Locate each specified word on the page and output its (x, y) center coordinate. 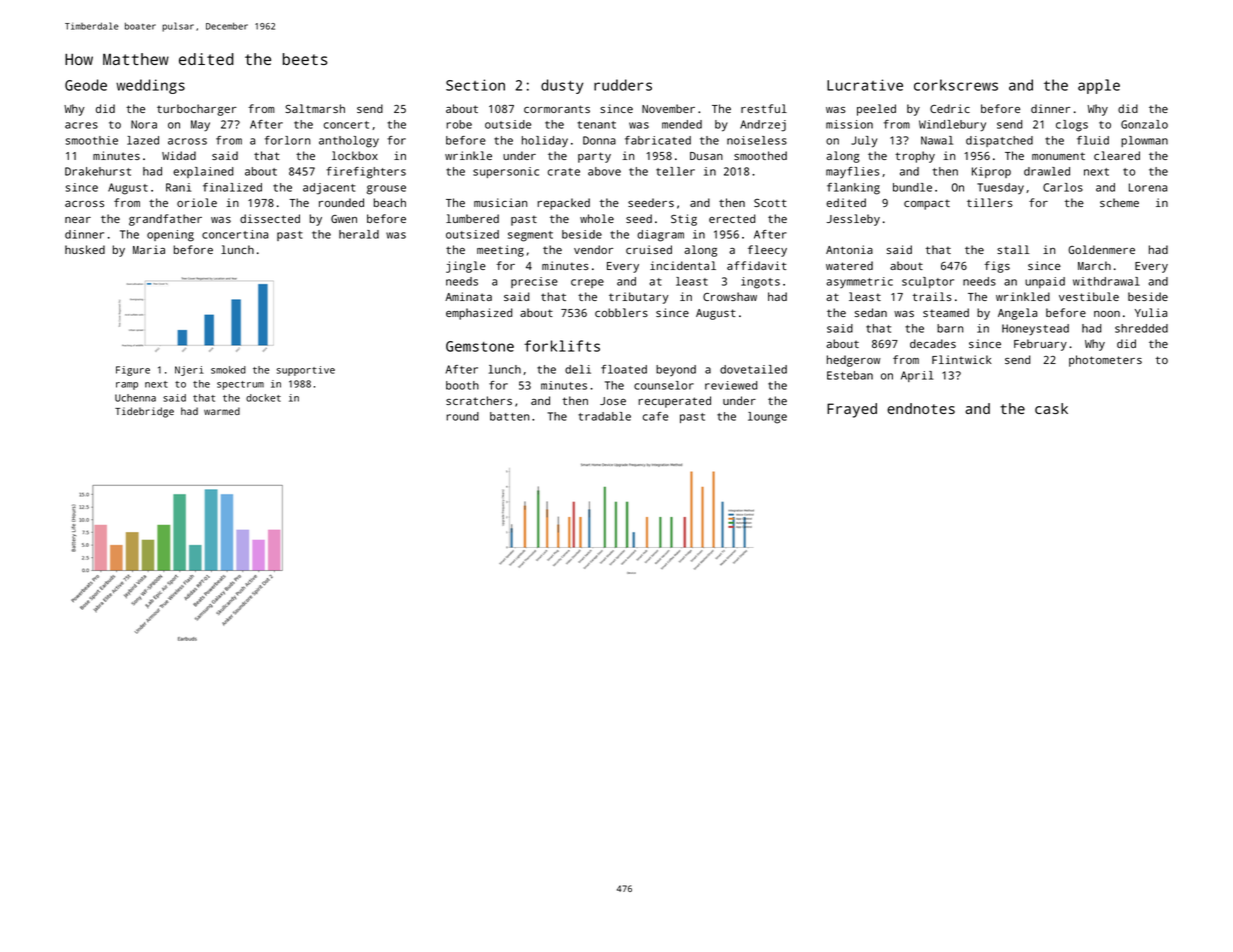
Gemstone (480, 346)
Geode (86, 85)
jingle (466, 267)
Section (475, 85)
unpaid (1045, 282)
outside (508, 124)
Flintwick (962, 359)
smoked (228, 370)
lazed (143, 140)
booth (462, 385)
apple (1099, 86)
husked (85, 249)
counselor (664, 385)
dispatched (999, 141)
